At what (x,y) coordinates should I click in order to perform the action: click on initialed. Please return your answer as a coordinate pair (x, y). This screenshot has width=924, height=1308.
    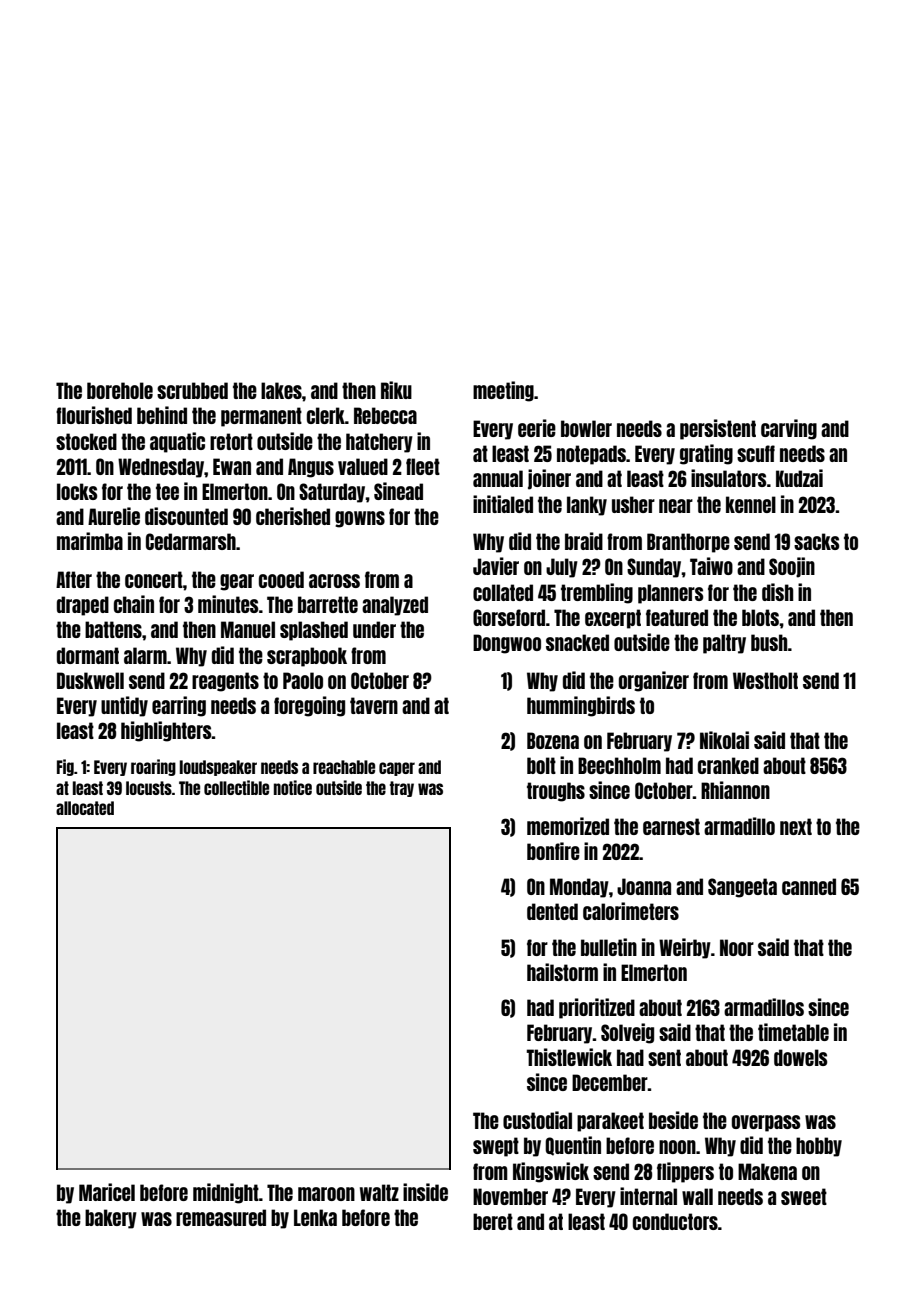
    Looking at the image, I should click on (503, 504).
